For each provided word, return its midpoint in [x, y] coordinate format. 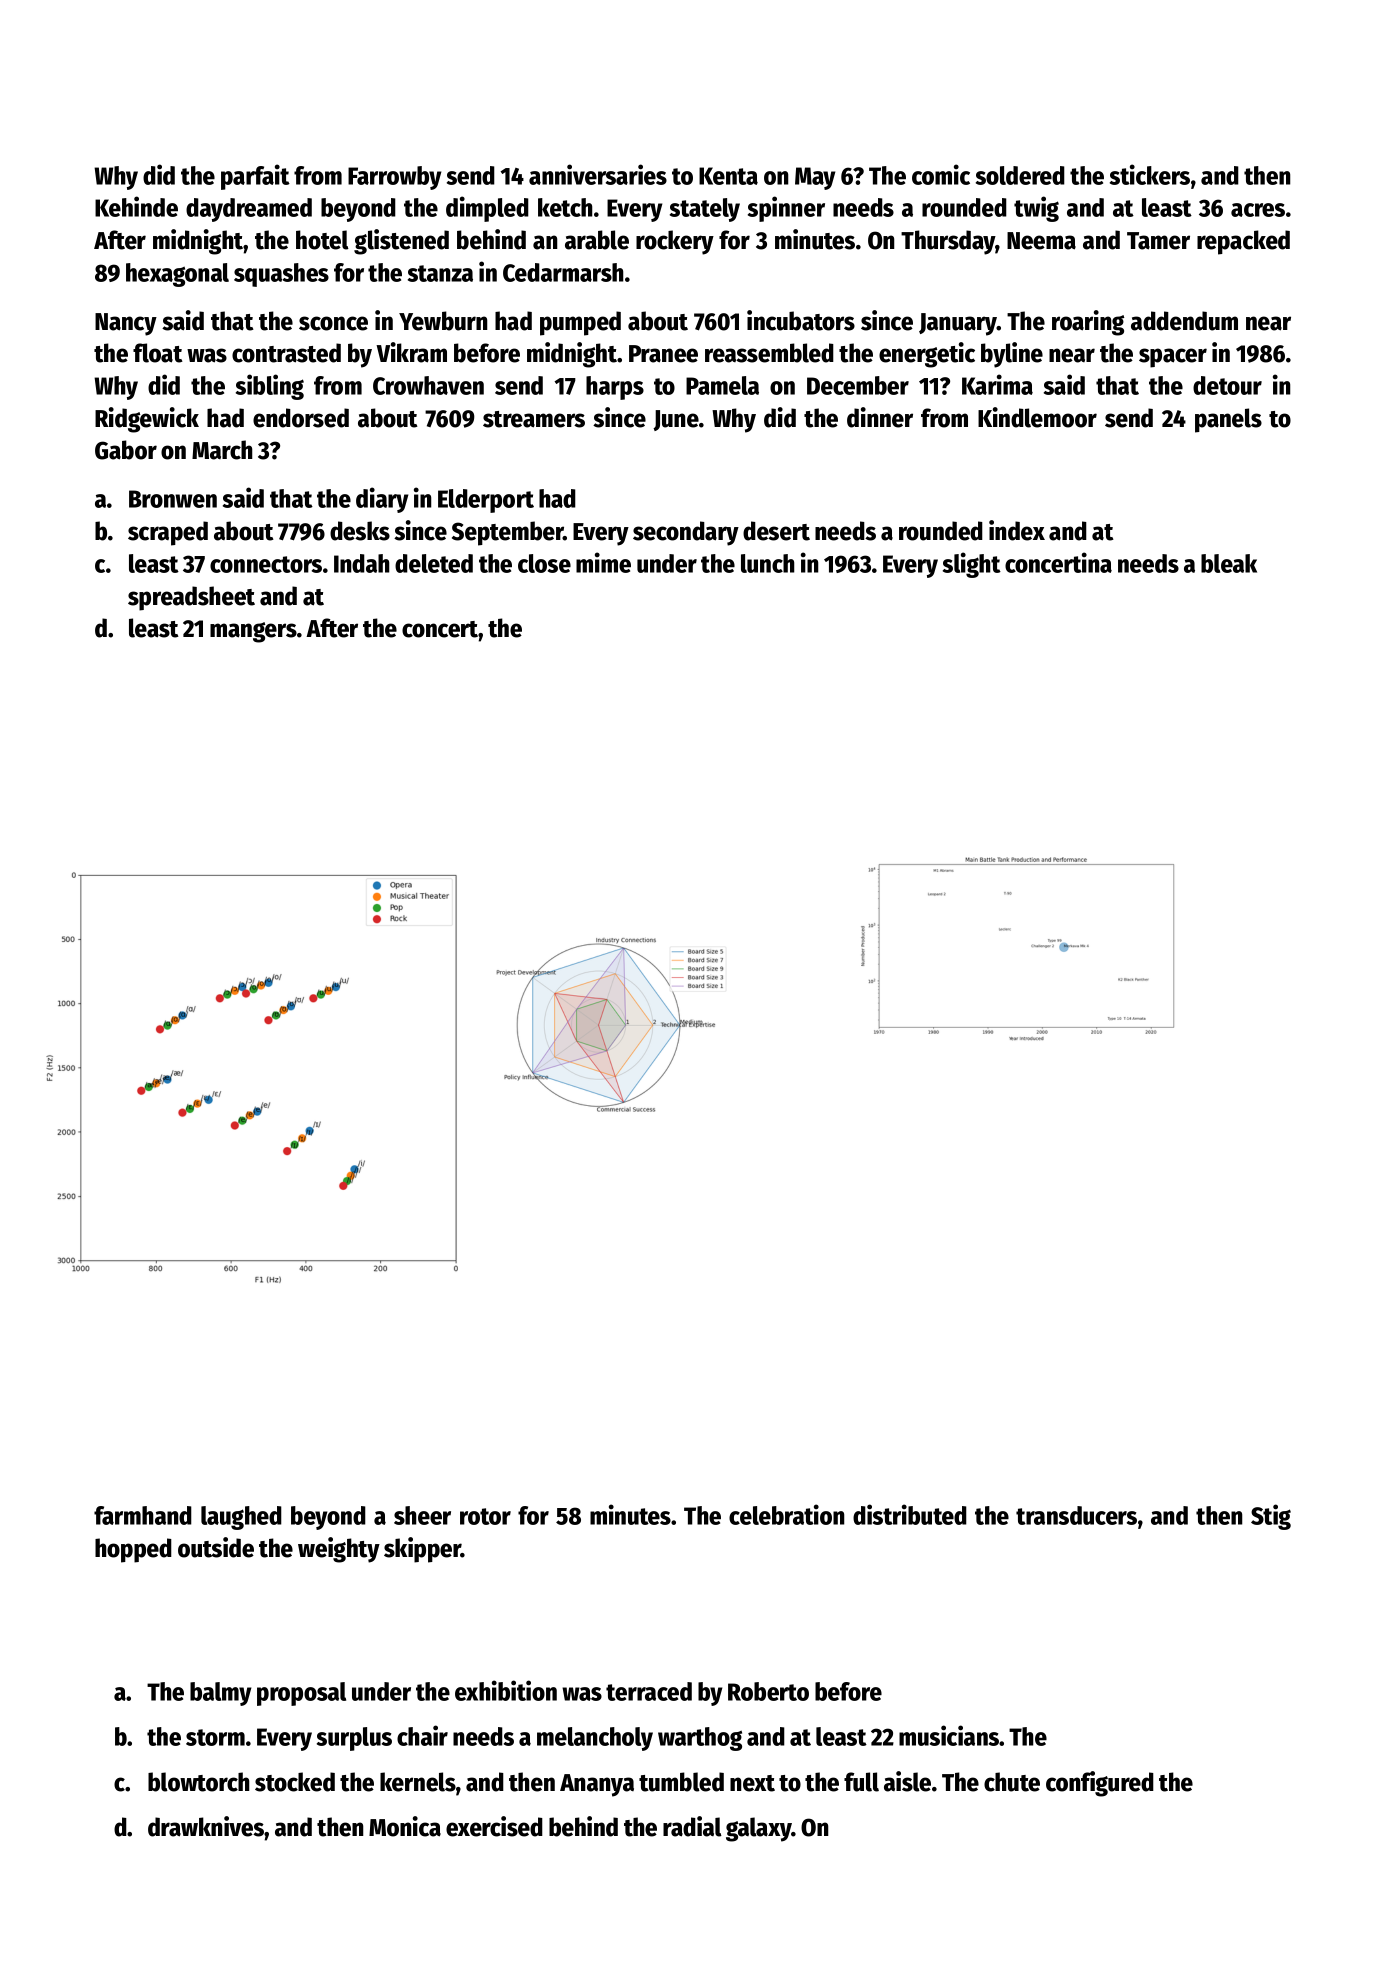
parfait [255, 177]
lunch [767, 563]
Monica [405, 1826]
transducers [1076, 1515]
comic [941, 174]
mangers [253, 632]
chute [1012, 1782]
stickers [1150, 174]
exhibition [506, 1690]
